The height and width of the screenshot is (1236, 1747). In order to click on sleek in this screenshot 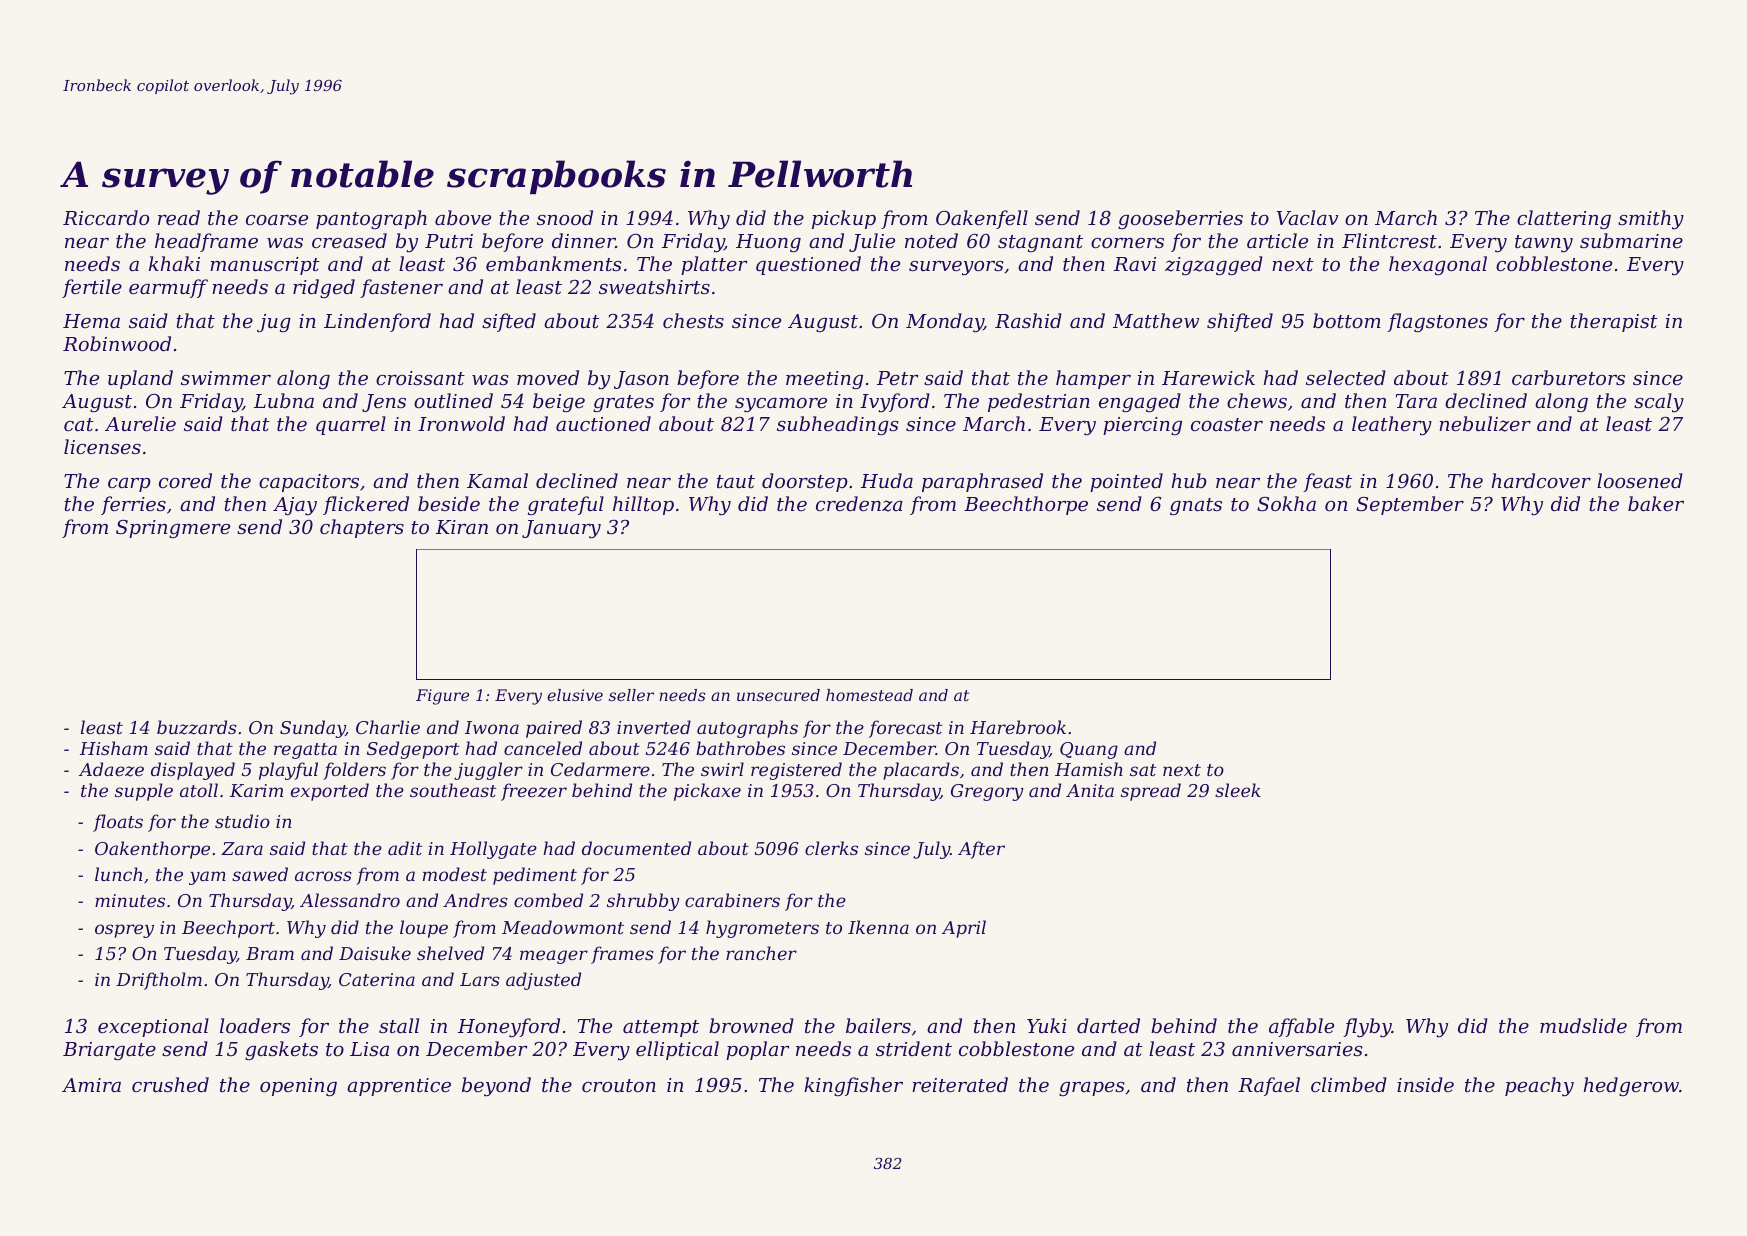, I will do `click(1238, 790)`.
